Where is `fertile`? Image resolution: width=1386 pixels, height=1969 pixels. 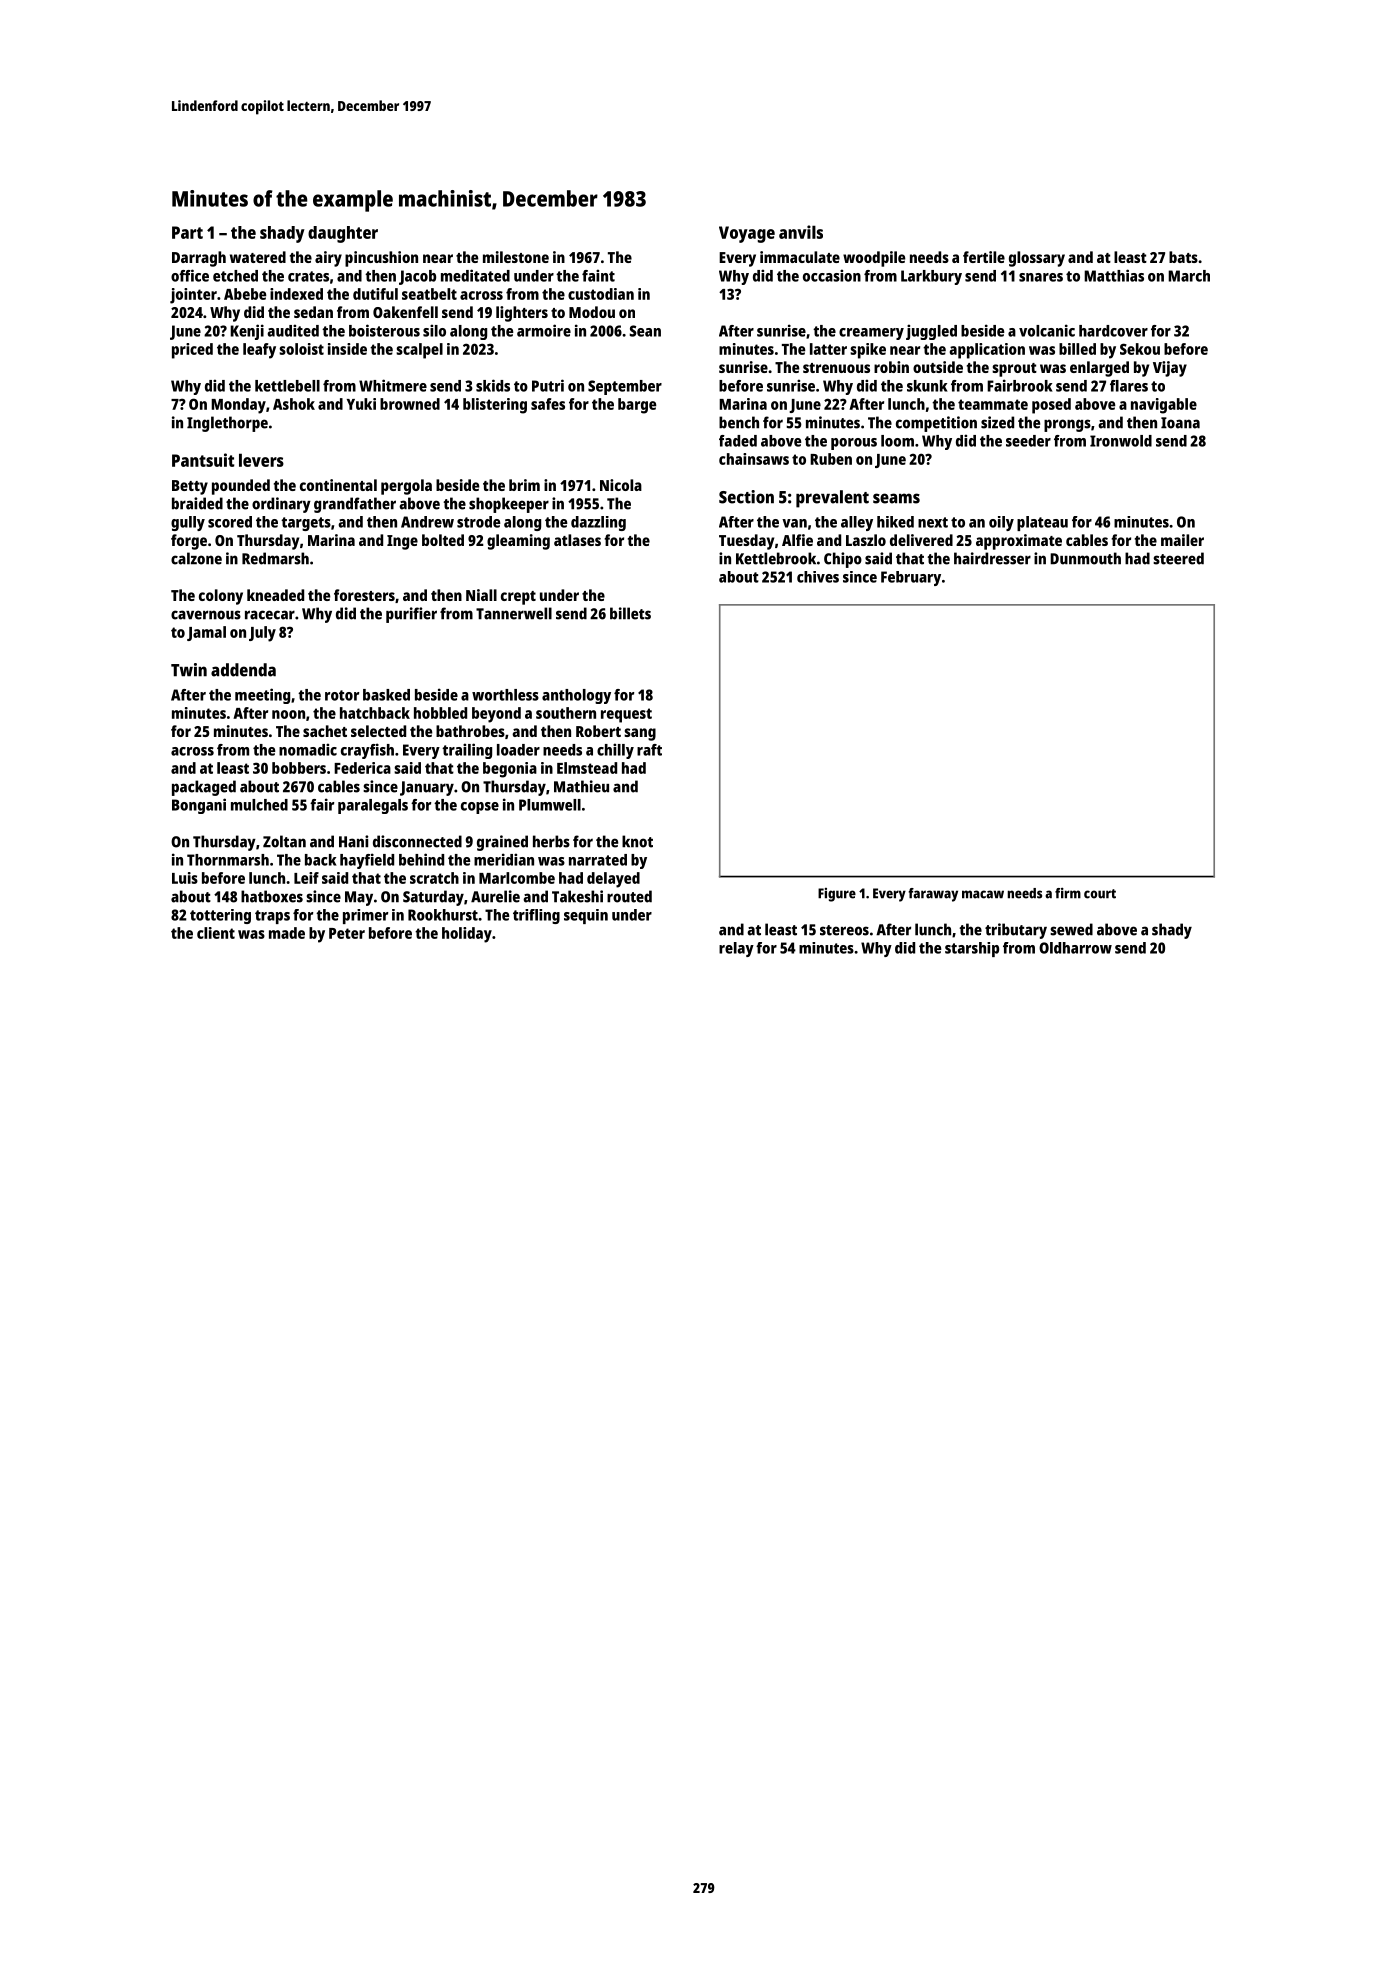 fertile is located at coordinates (984, 257).
